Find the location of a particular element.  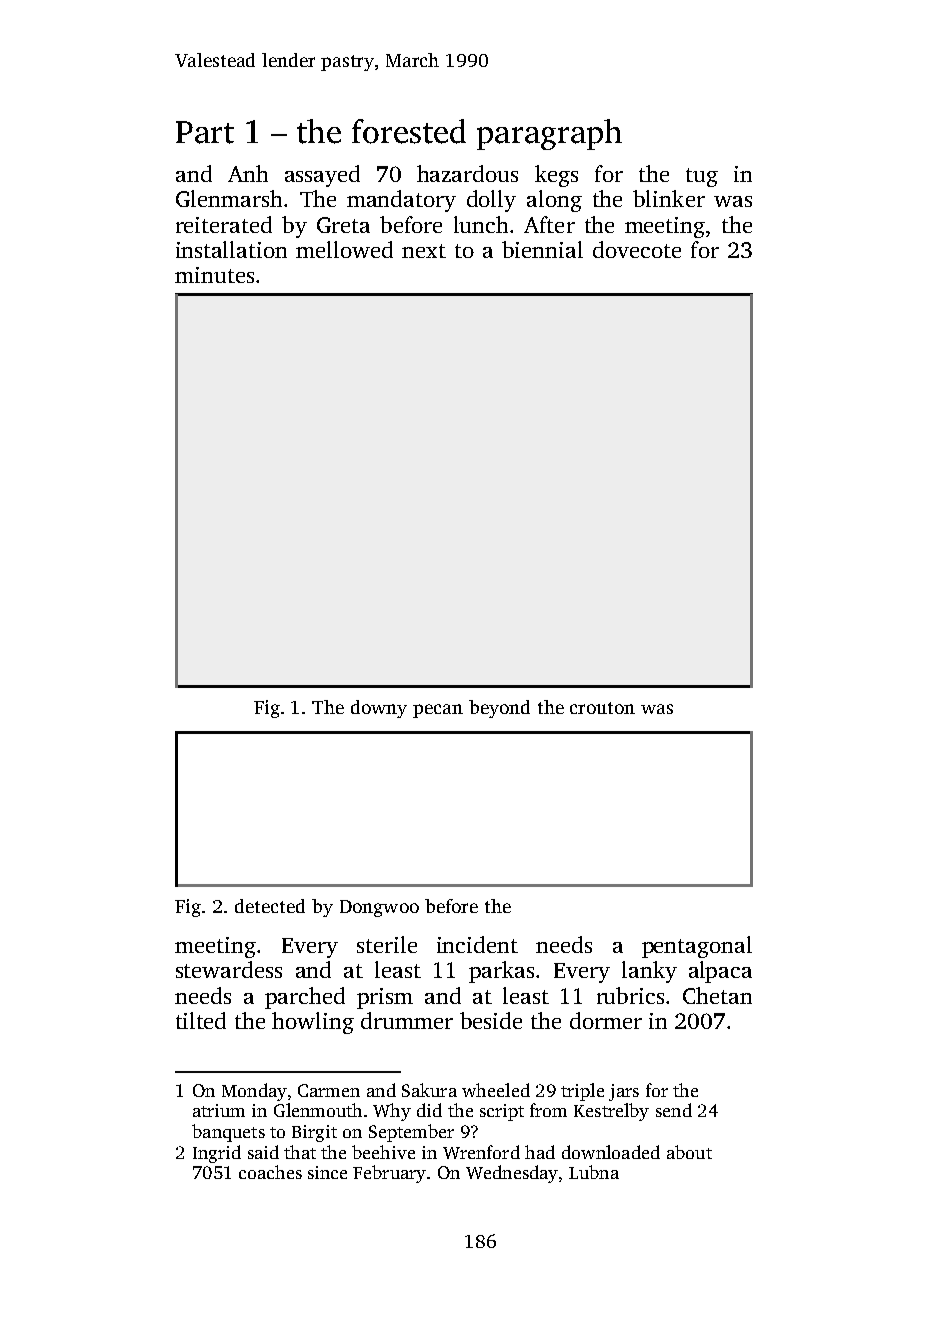

pentagonal is located at coordinates (697, 947).
